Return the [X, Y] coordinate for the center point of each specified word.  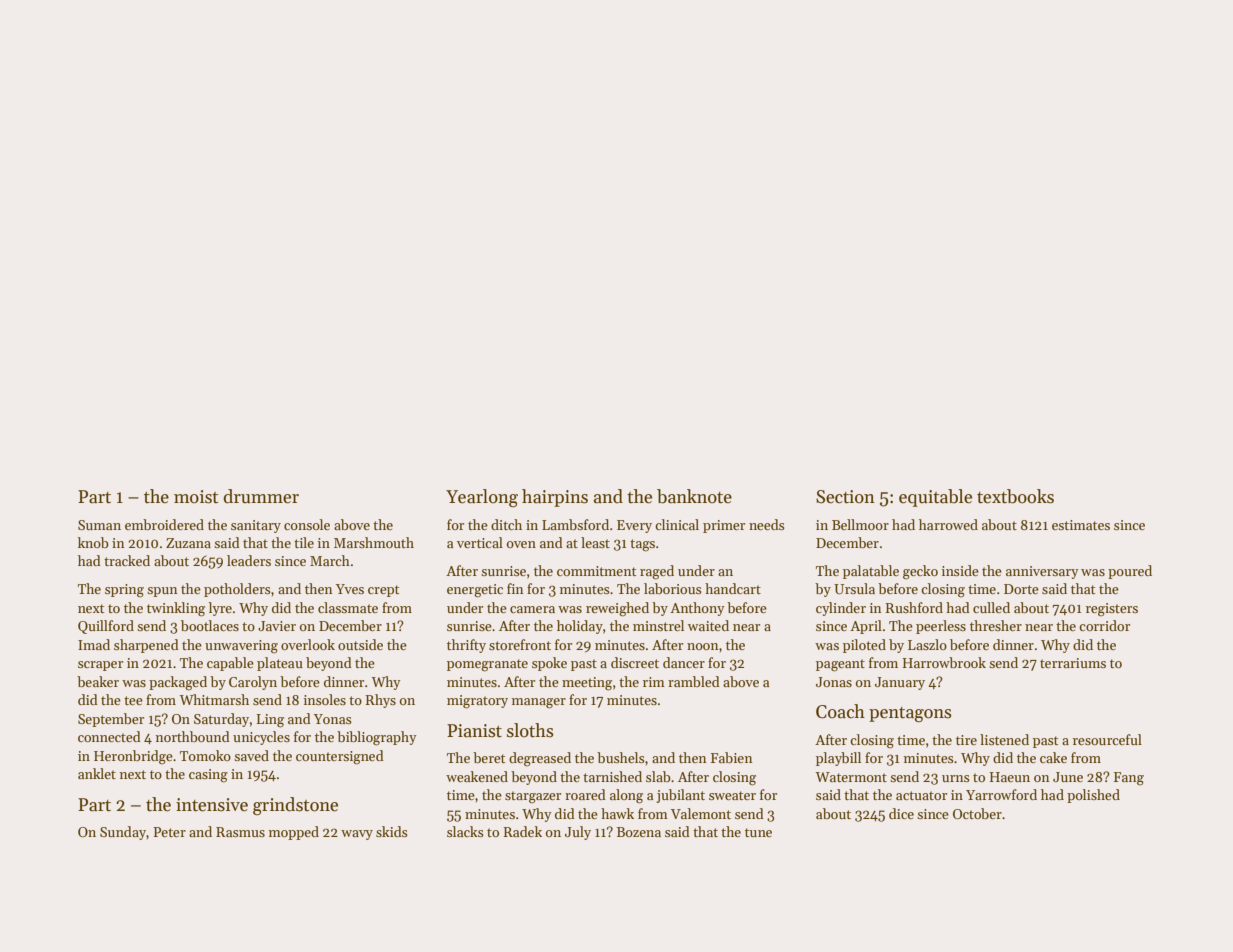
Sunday [123, 833]
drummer [261, 496]
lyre [220, 609]
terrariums [1073, 663]
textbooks [1015, 496]
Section [845, 497]
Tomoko [205, 755]
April [866, 627]
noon [703, 646]
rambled [694, 681]
